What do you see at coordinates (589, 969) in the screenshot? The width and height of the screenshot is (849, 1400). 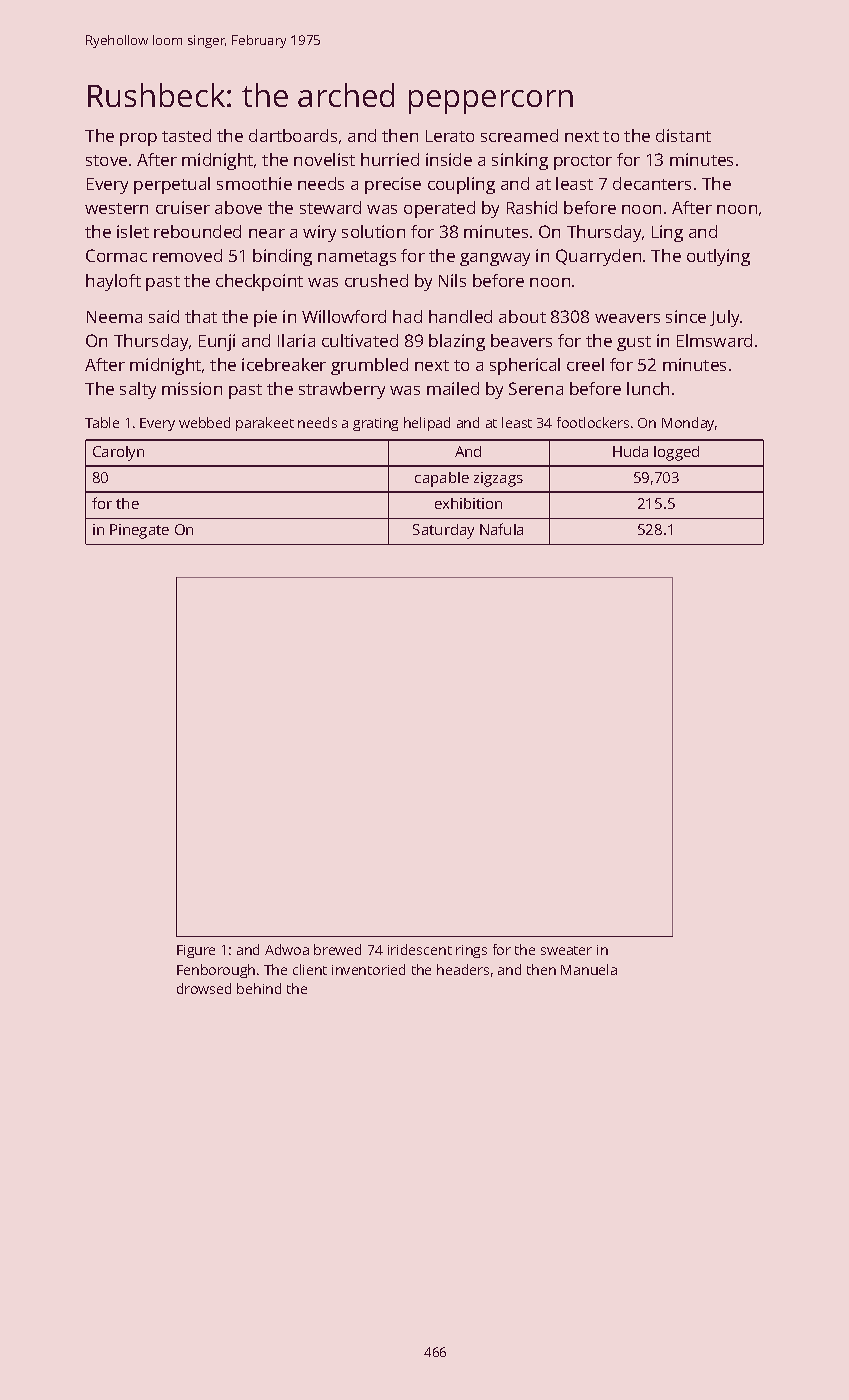 I see `Manuela` at bounding box center [589, 969].
